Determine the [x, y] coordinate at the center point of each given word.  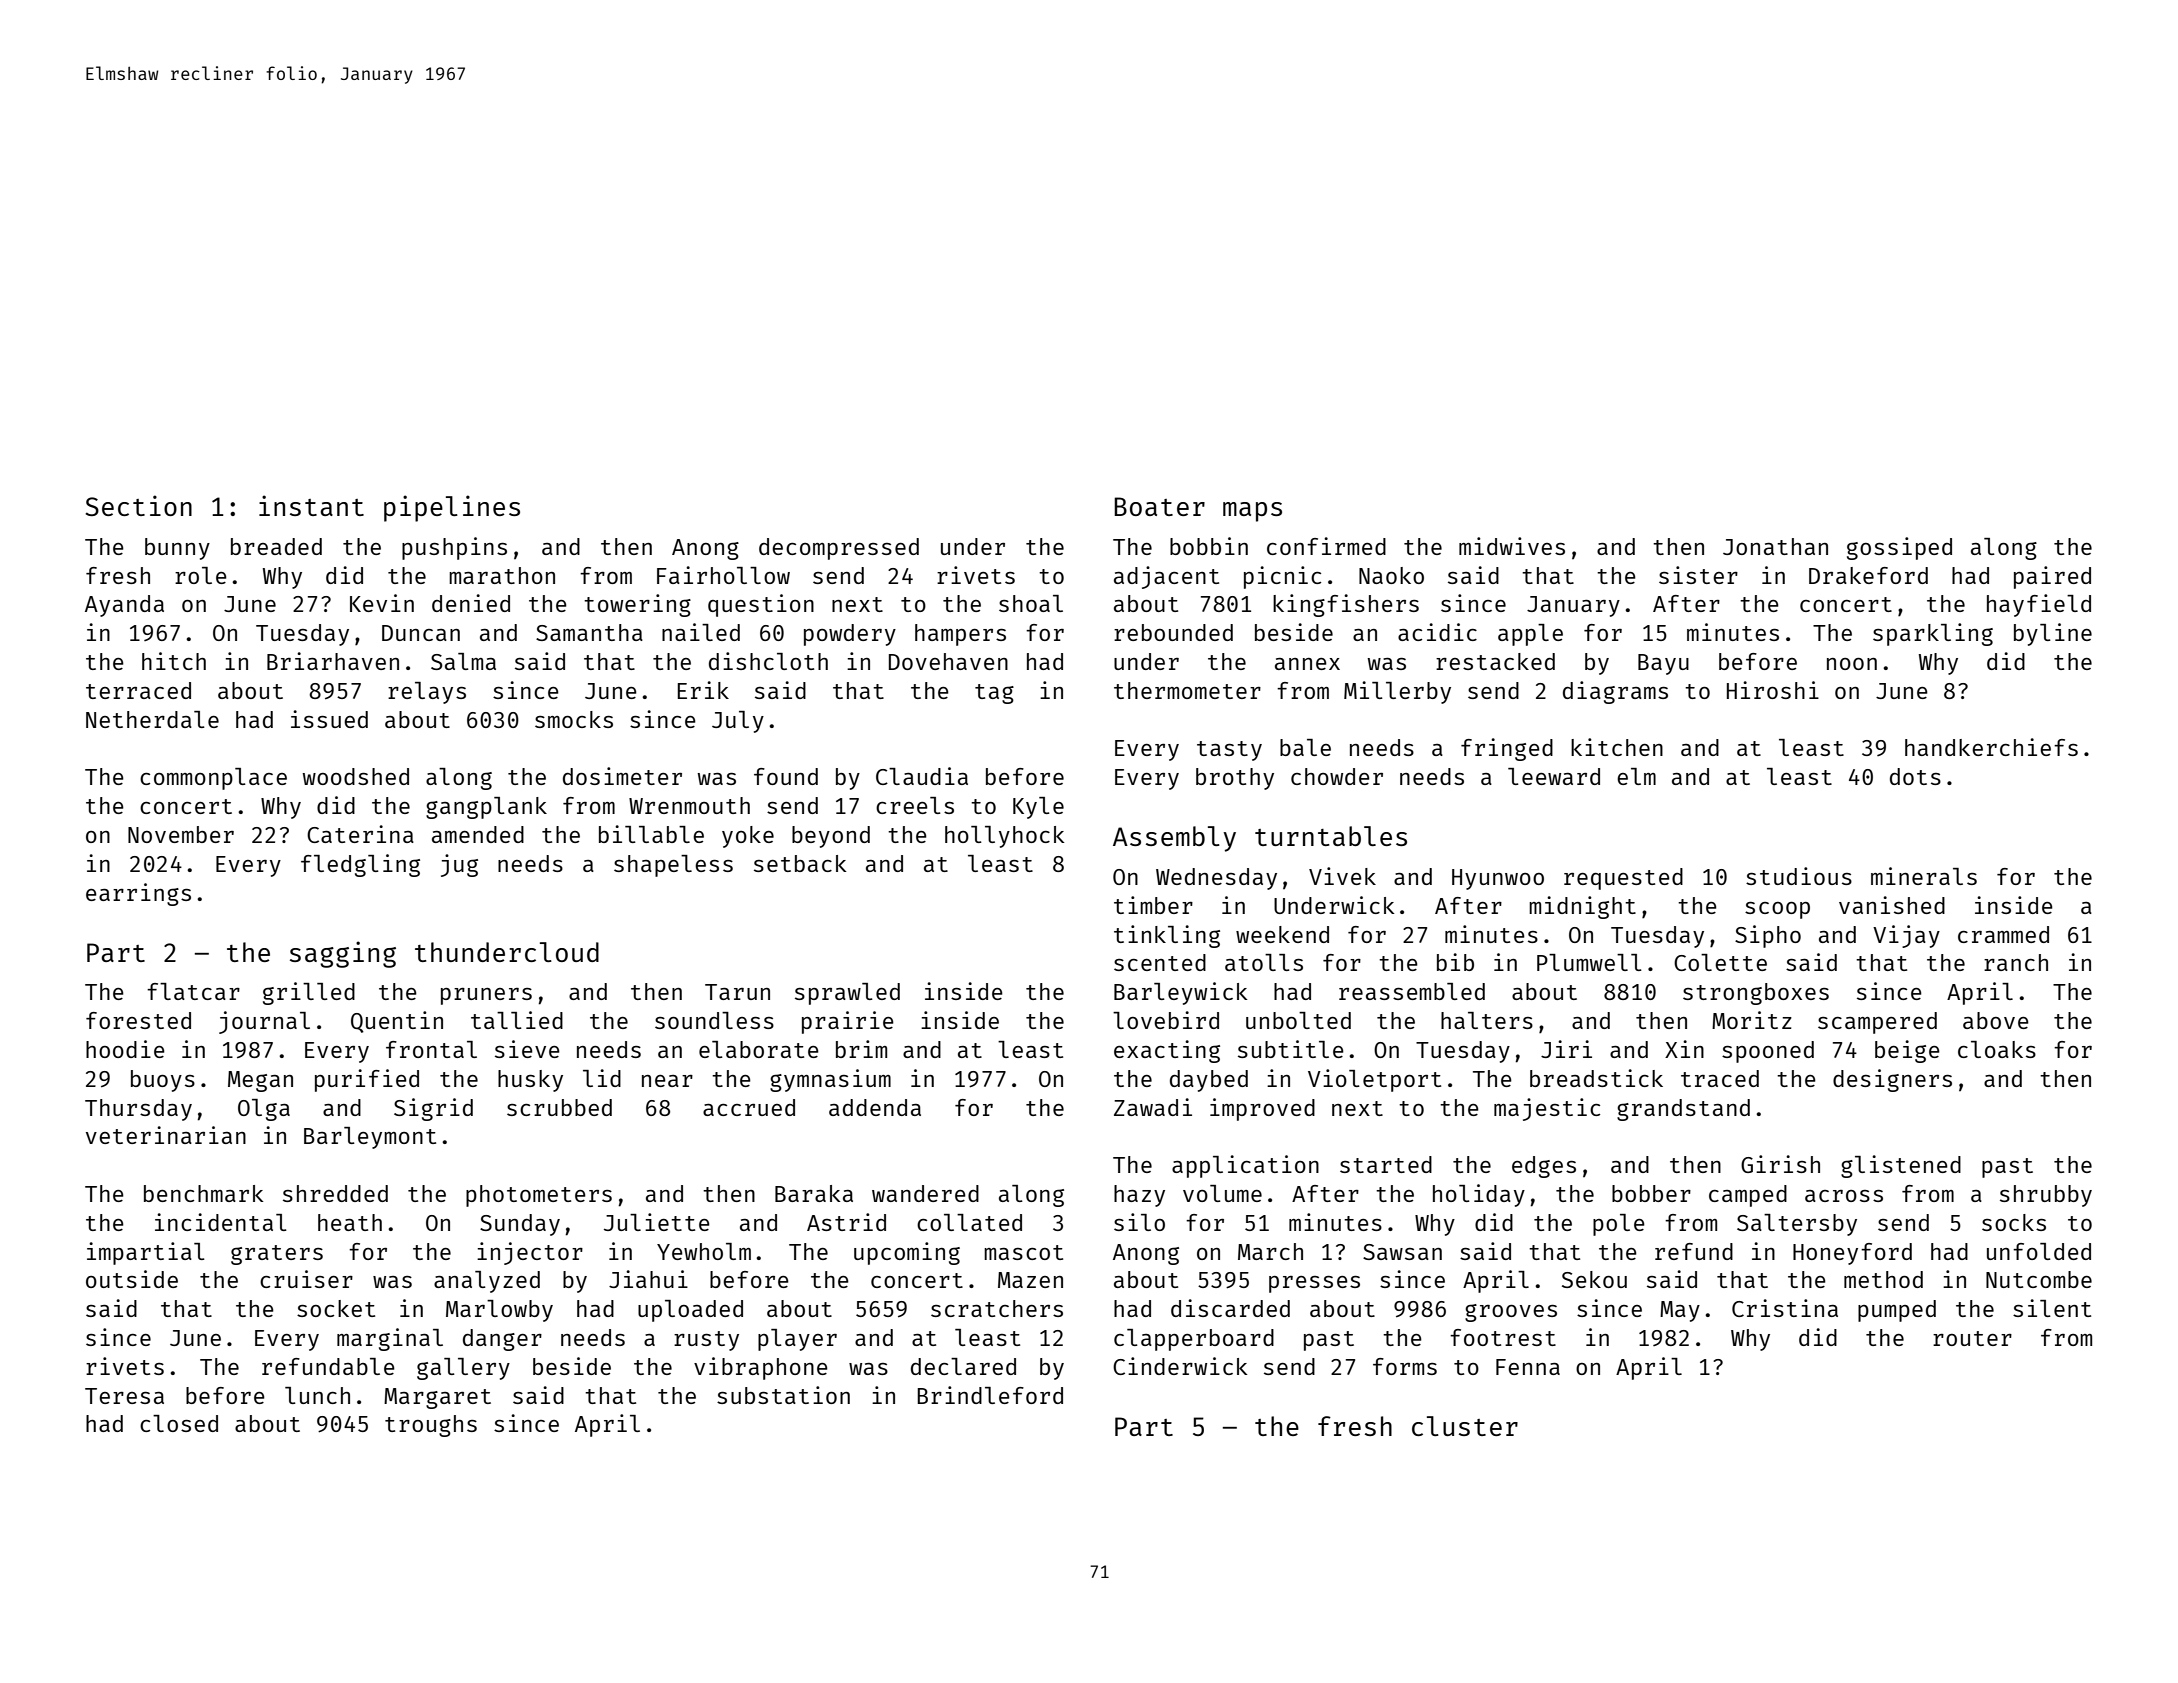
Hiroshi [1773, 690]
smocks [574, 719]
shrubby [2046, 1196]
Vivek [1342, 876]
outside [132, 1279]
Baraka [814, 1193]
